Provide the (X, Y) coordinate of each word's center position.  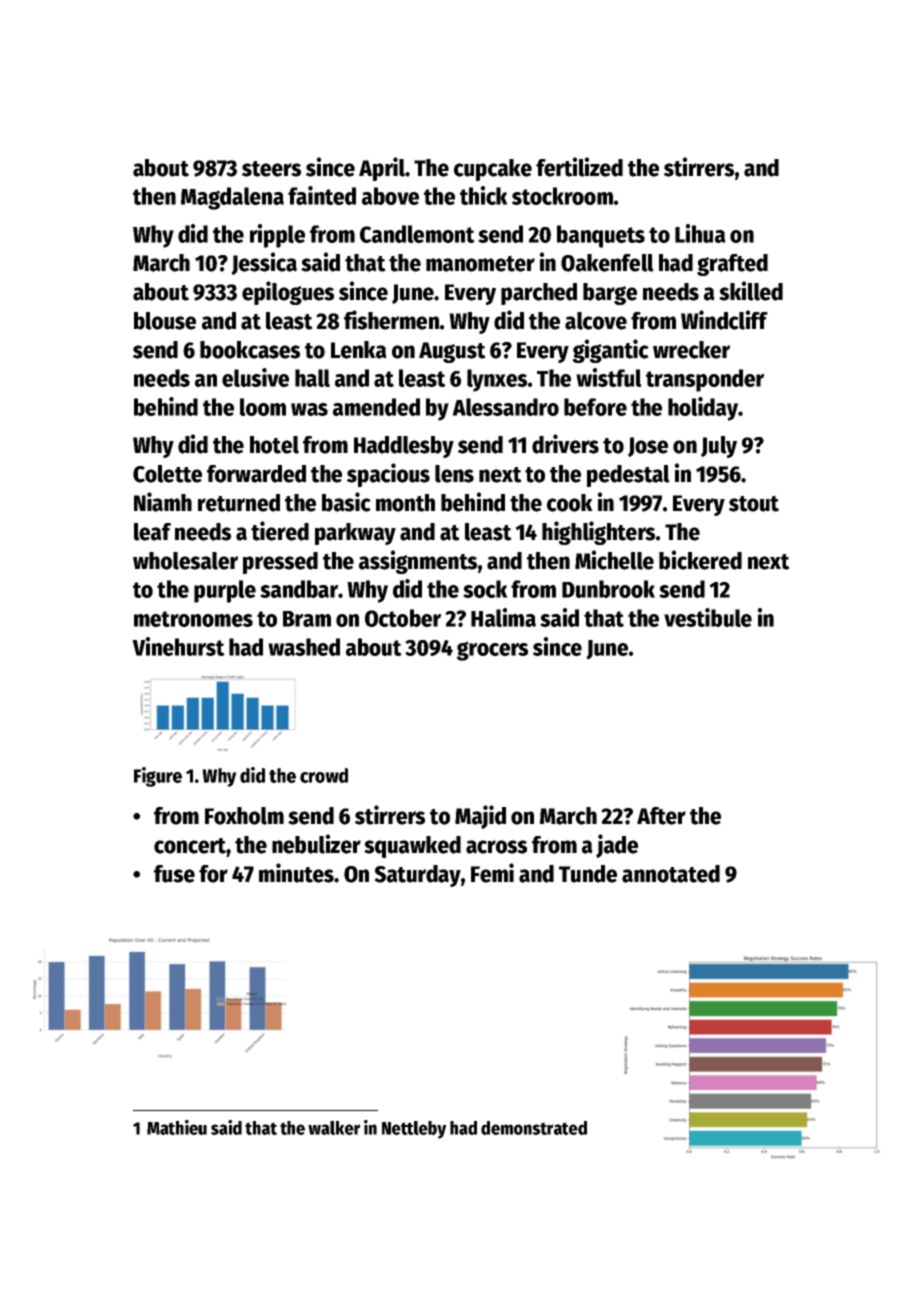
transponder (705, 380)
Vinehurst (178, 646)
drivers (565, 444)
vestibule (708, 617)
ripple (277, 236)
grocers (492, 651)
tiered (280, 531)
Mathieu (177, 1127)
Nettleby (414, 1130)
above (390, 196)
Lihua (700, 233)
